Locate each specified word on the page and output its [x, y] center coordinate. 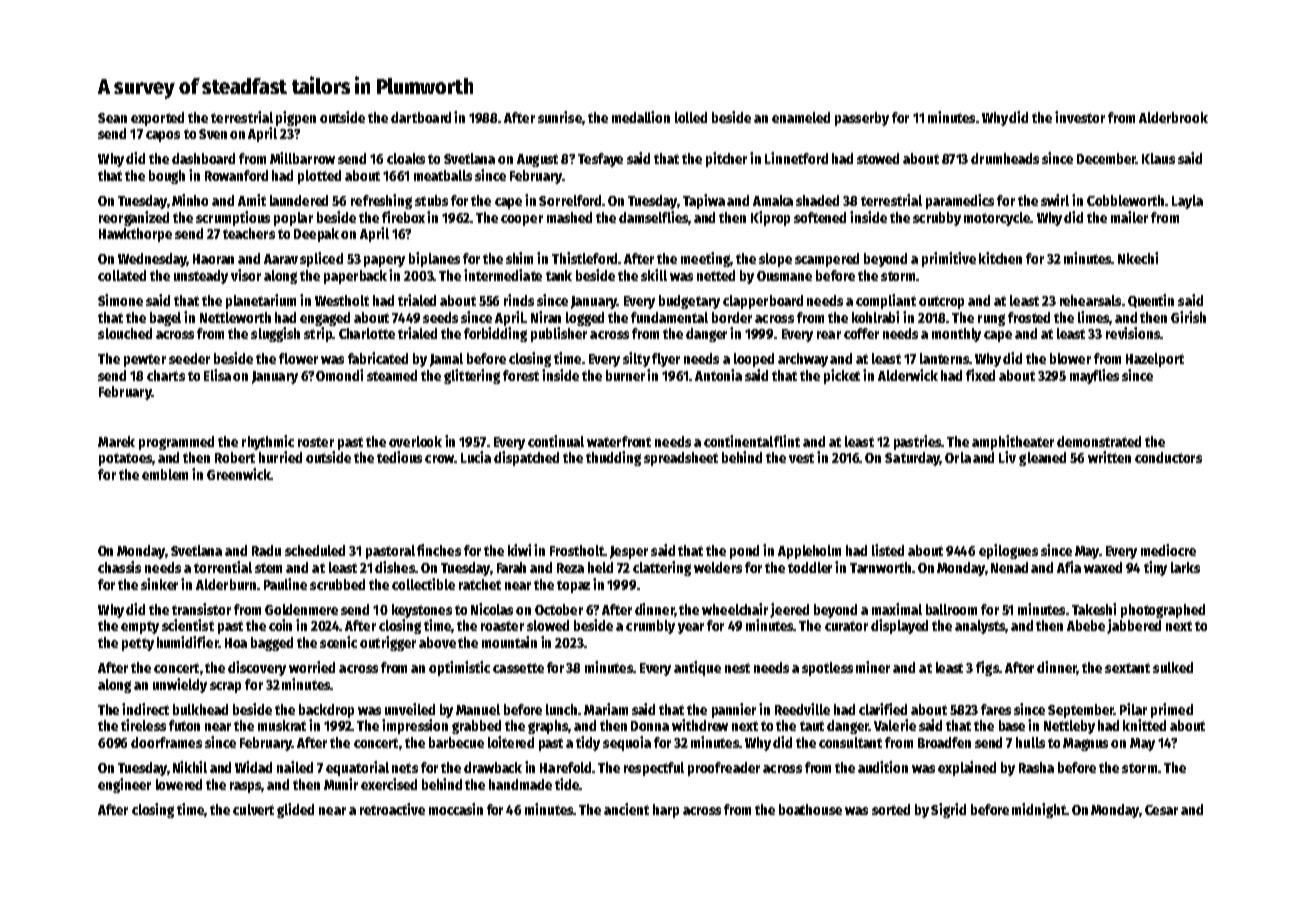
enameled [801, 117]
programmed [176, 443]
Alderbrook [1173, 117]
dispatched [526, 458]
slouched [125, 333]
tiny [1155, 568]
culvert [253, 809]
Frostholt [577, 550]
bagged [272, 644]
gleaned [1042, 459]
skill [654, 275]
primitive [949, 259]
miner [873, 667]
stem [268, 568]
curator [846, 626]
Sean [112, 118]
